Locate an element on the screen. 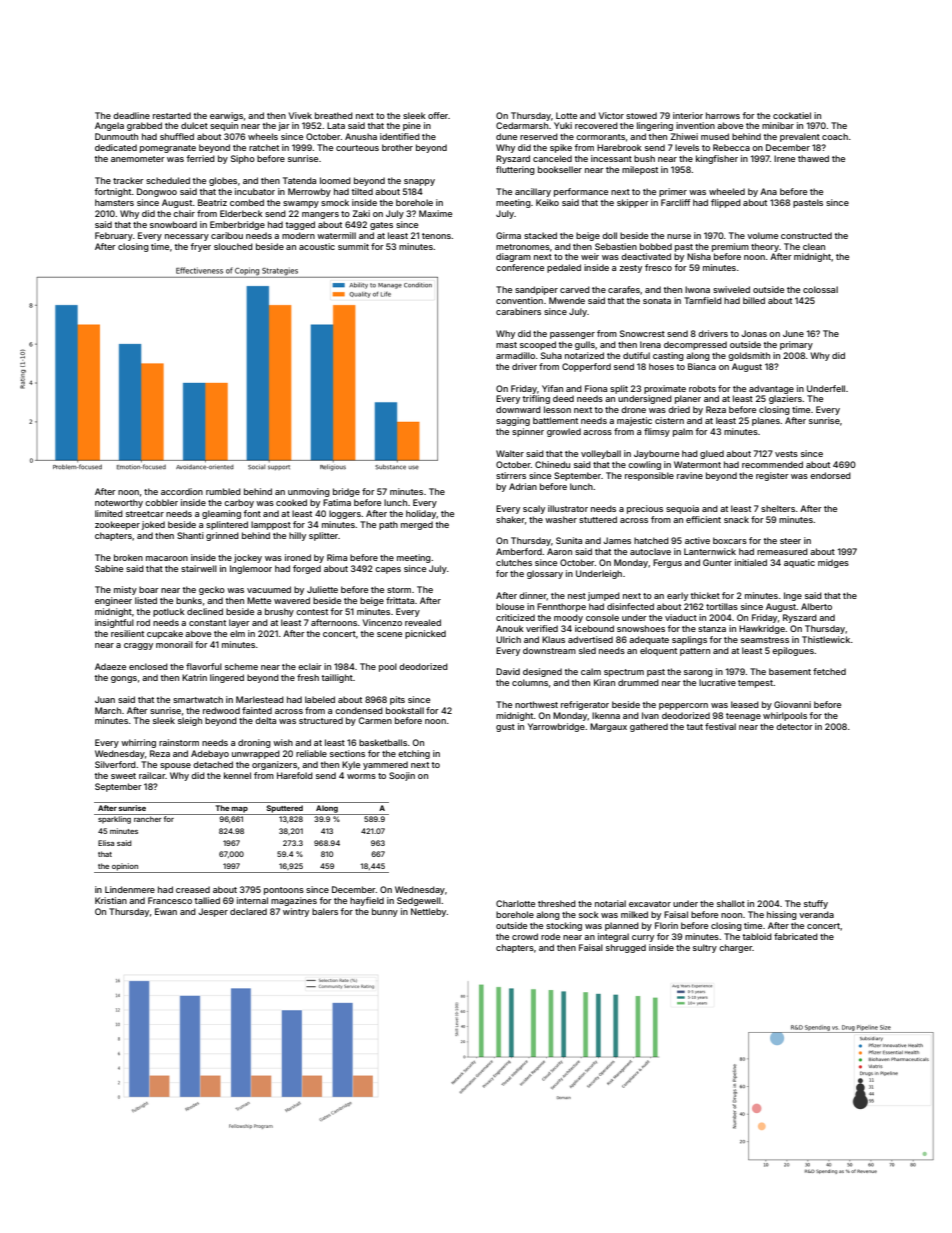  cockatiel is located at coordinates (792, 115).
